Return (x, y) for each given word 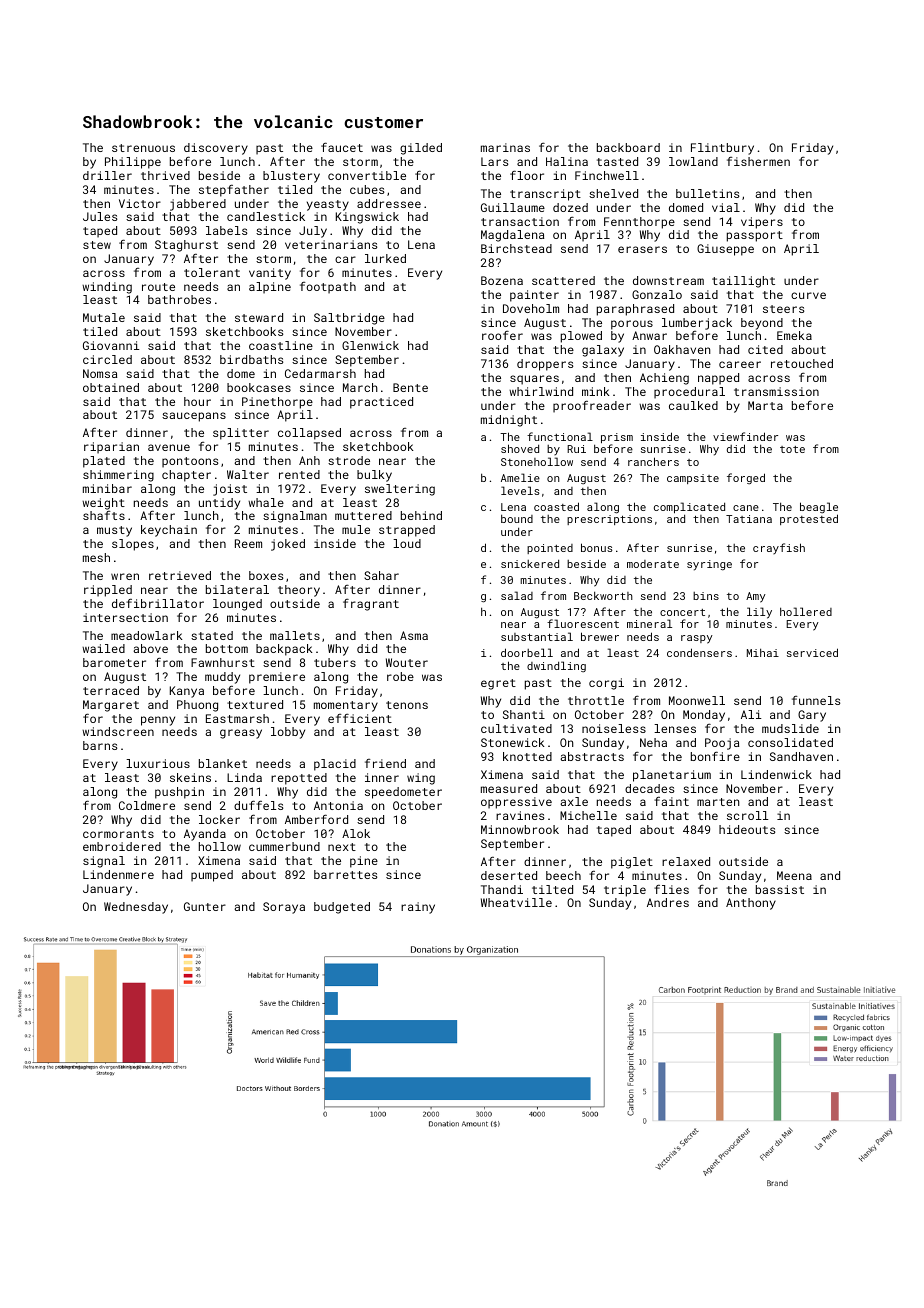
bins (706, 596)
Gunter (205, 906)
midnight (509, 421)
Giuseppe (725, 250)
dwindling (556, 666)
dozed (570, 207)
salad (517, 595)
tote (792, 449)
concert (682, 612)
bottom (227, 648)
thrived (165, 175)
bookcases (259, 387)
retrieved (180, 575)
